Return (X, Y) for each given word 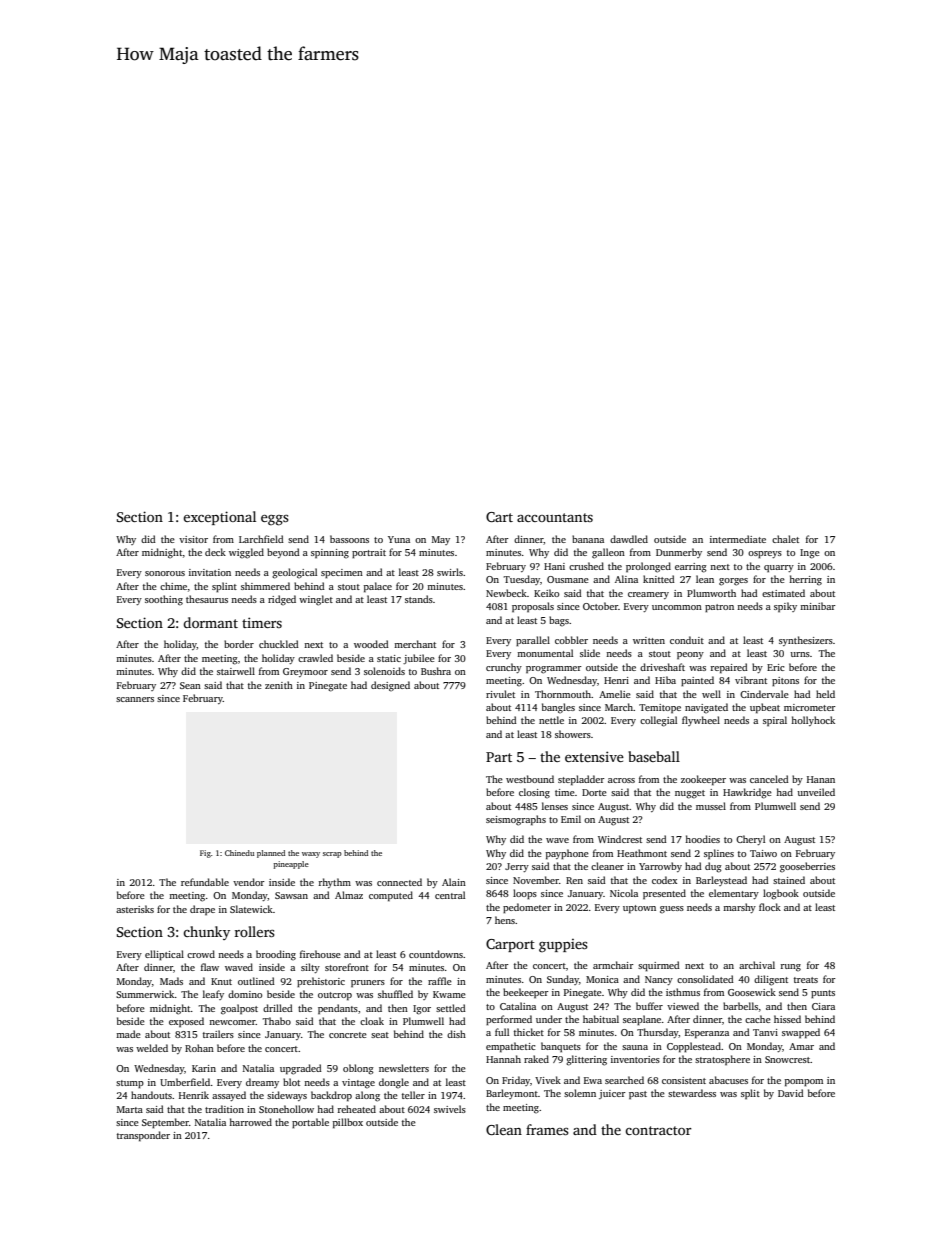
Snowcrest (787, 1059)
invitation (210, 572)
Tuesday (522, 580)
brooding (276, 955)
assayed (229, 1096)
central (450, 895)
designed (390, 686)
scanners (135, 699)
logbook (781, 894)
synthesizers (806, 641)
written (649, 640)
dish (456, 1034)
